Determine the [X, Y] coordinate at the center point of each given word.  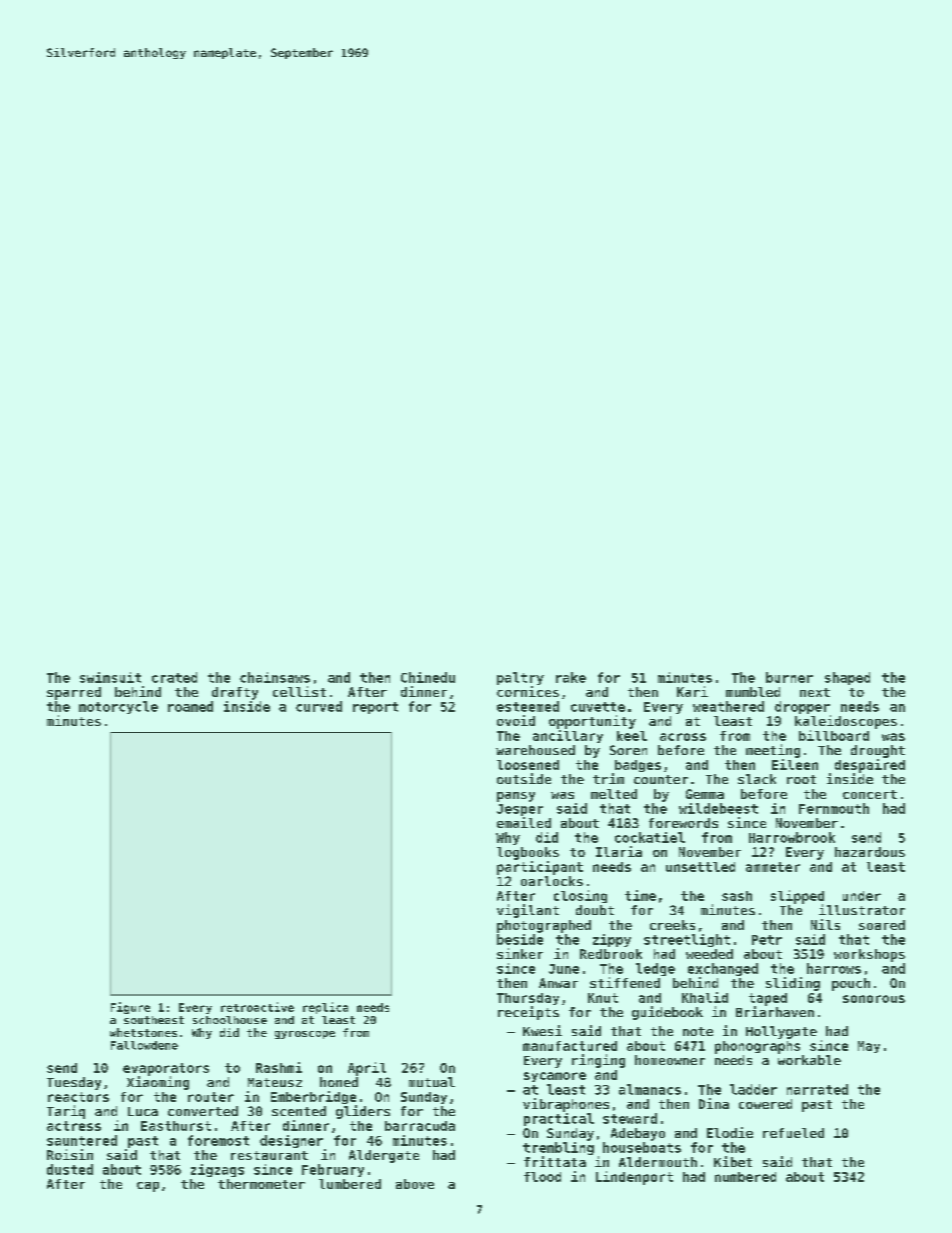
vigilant [528, 911]
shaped [847, 678]
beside [520, 939]
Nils [825, 924]
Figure [130, 1008]
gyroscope [305, 1035]
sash [737, 896]
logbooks [528, 853]
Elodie [730, 1132]
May [869, 1047]
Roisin [70, 1154]
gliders [363, 1112]
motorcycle [118, 707]
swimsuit [110, 677]
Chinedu [428, 677]
